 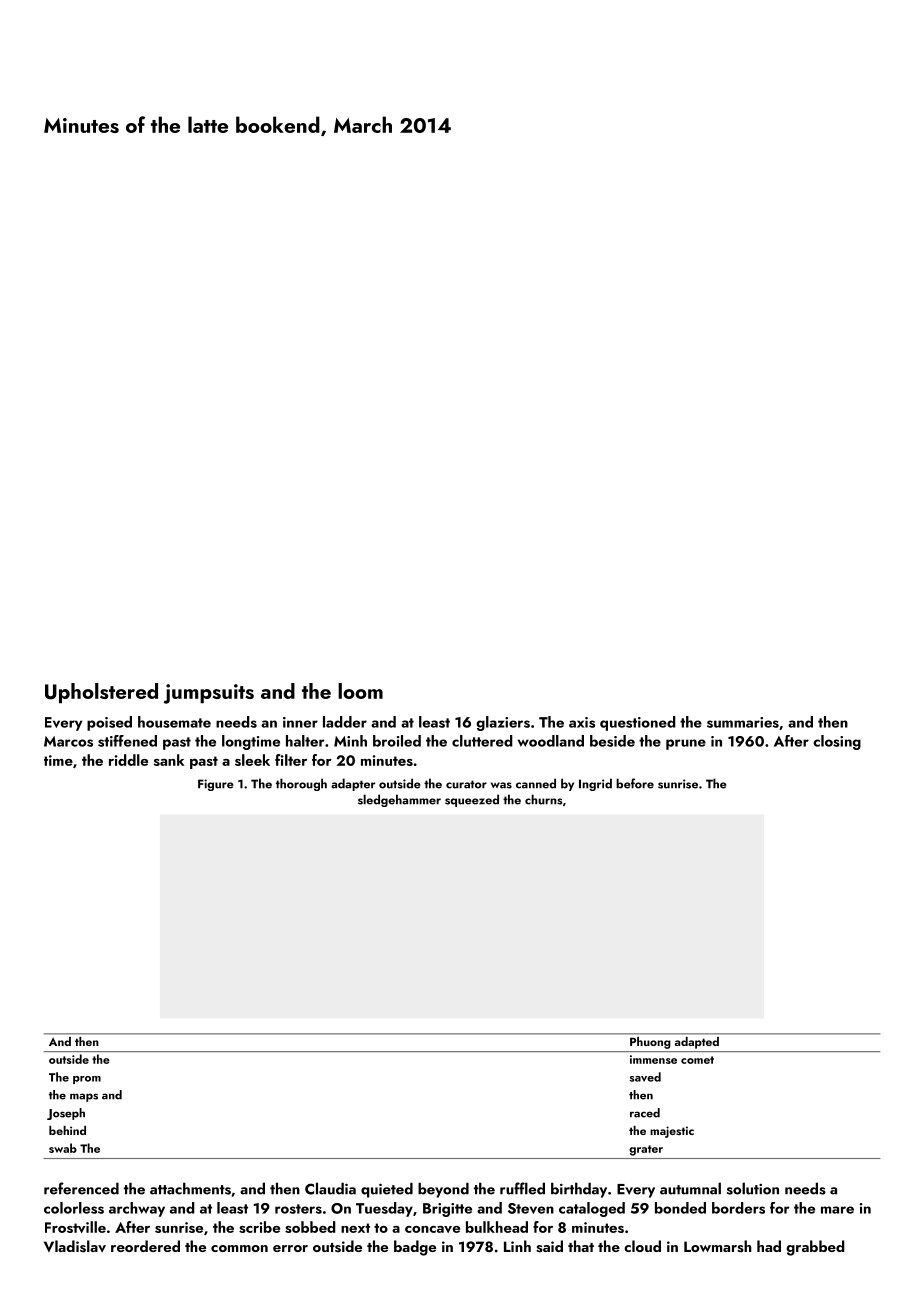 What do you see at coordinates (697, 1060) in the screenshot?
I see `comet` at bounding box center [697, 1060].
